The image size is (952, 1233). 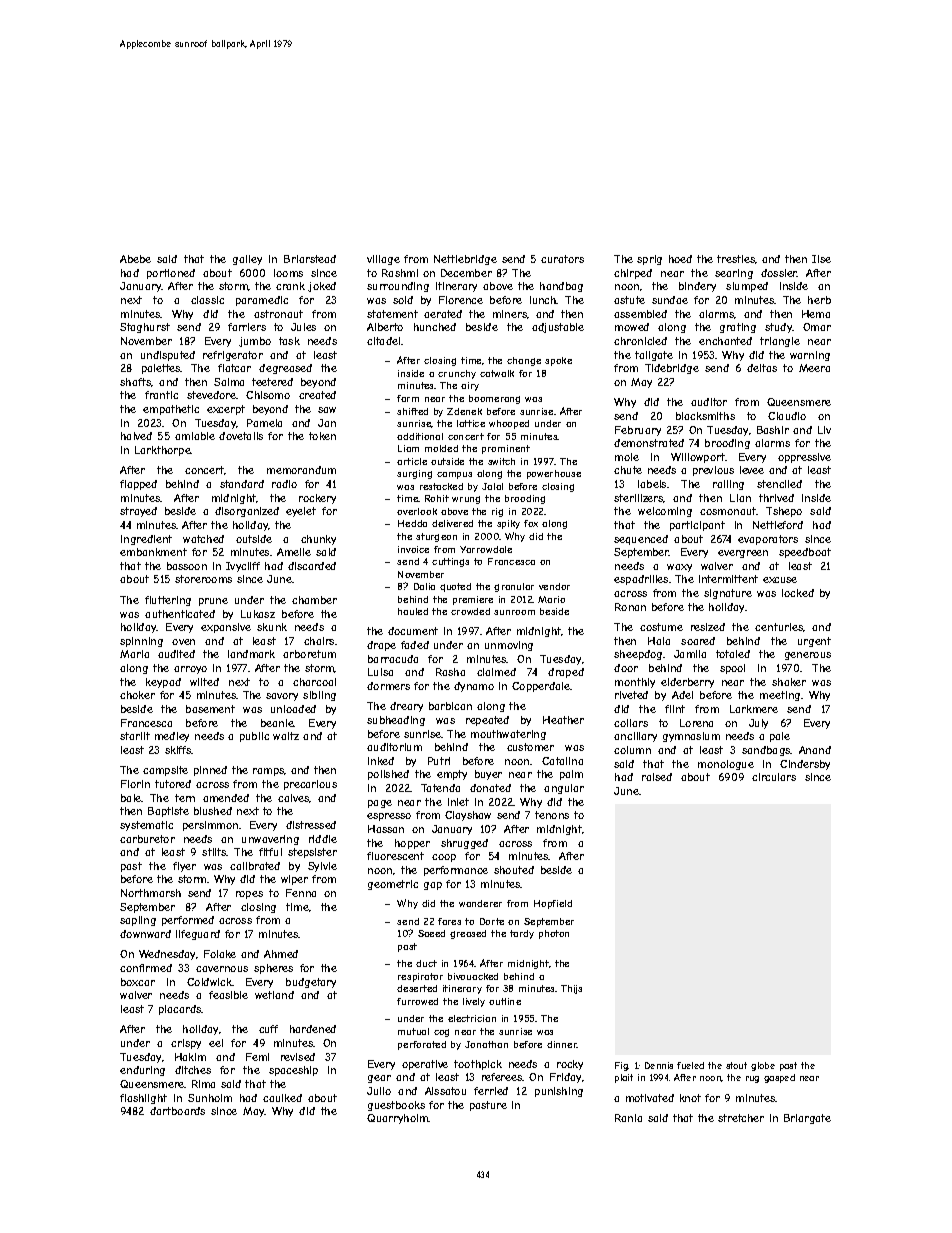 What do you see at coordinates (454, 475) in the screenshot?
I see `campus` at bounding box center [454, 475].
